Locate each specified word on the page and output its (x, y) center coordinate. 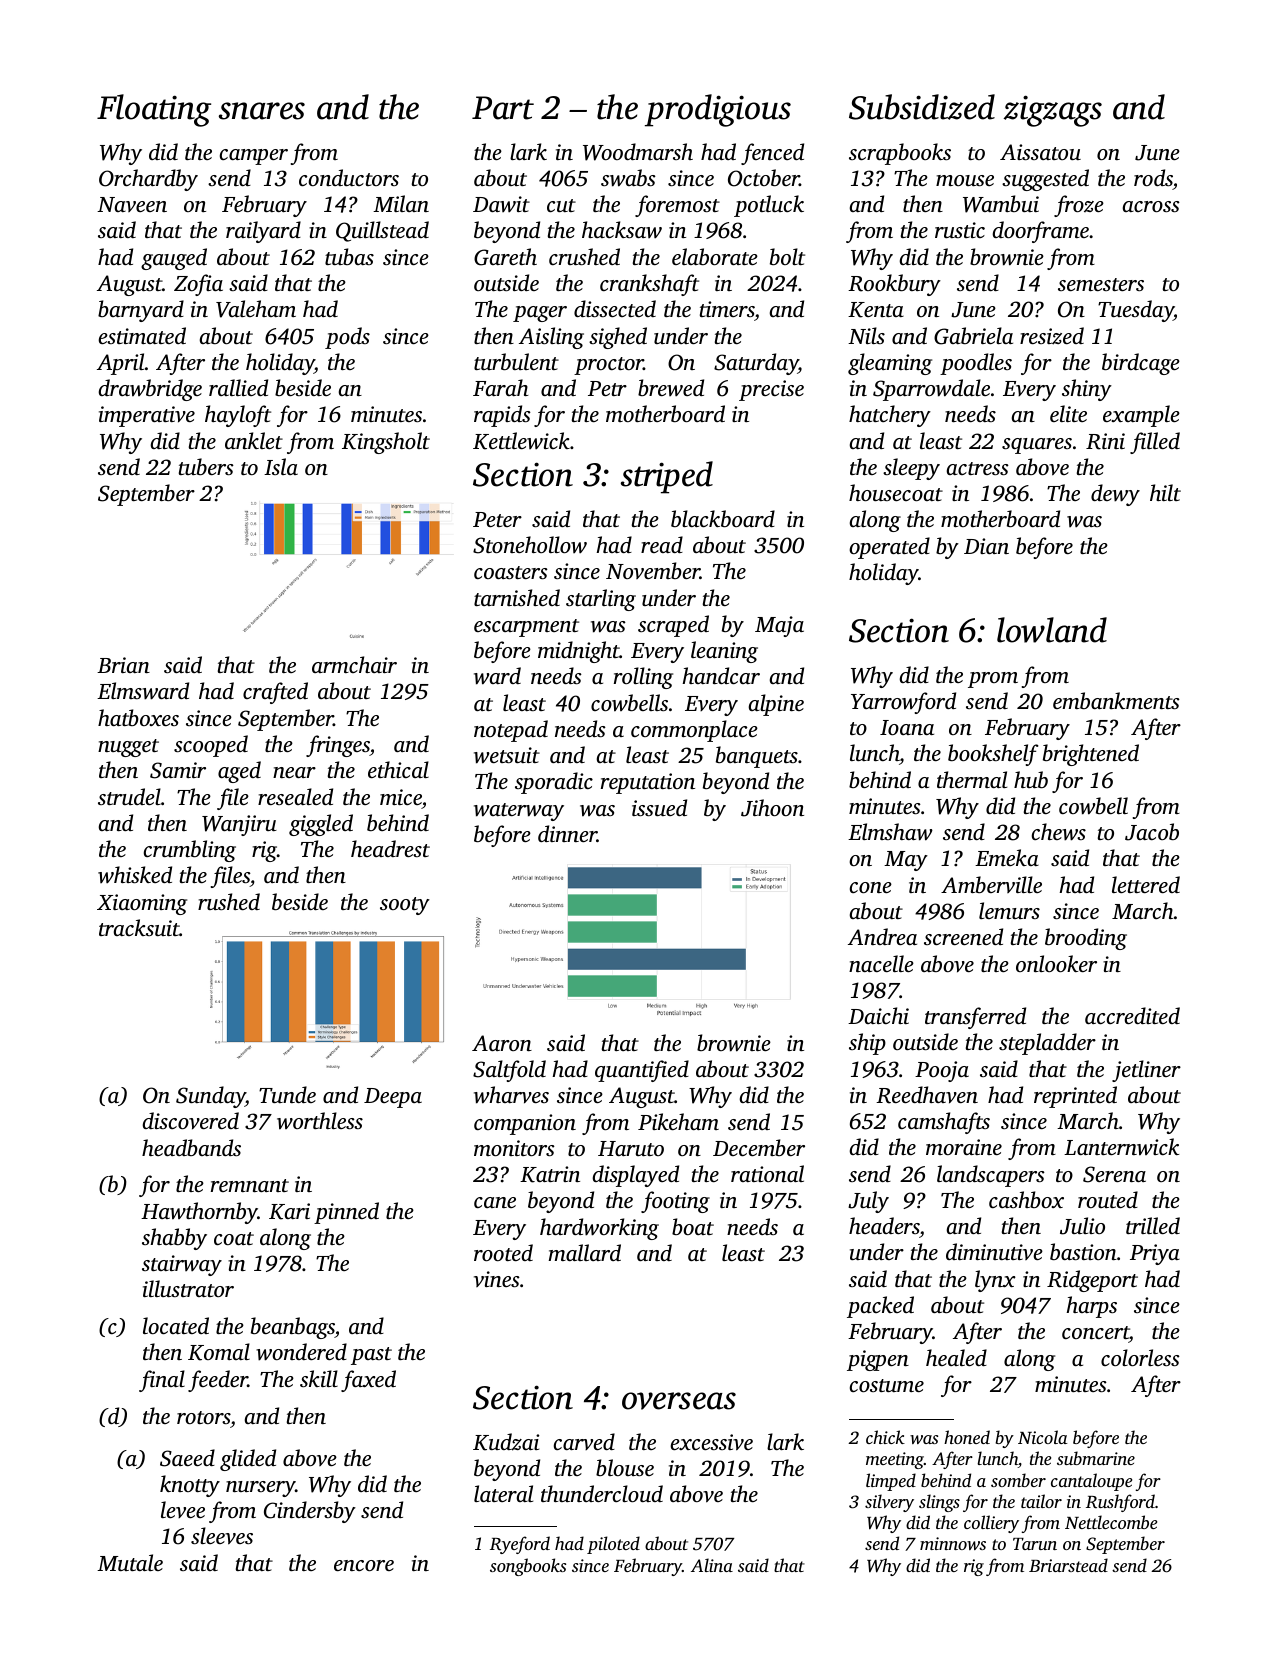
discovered (190, 1121)
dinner (567, 833)
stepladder (1047, 1044)
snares (262, 111)
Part (503, 108)
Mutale (130, 1562)
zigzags (1053, 111)
